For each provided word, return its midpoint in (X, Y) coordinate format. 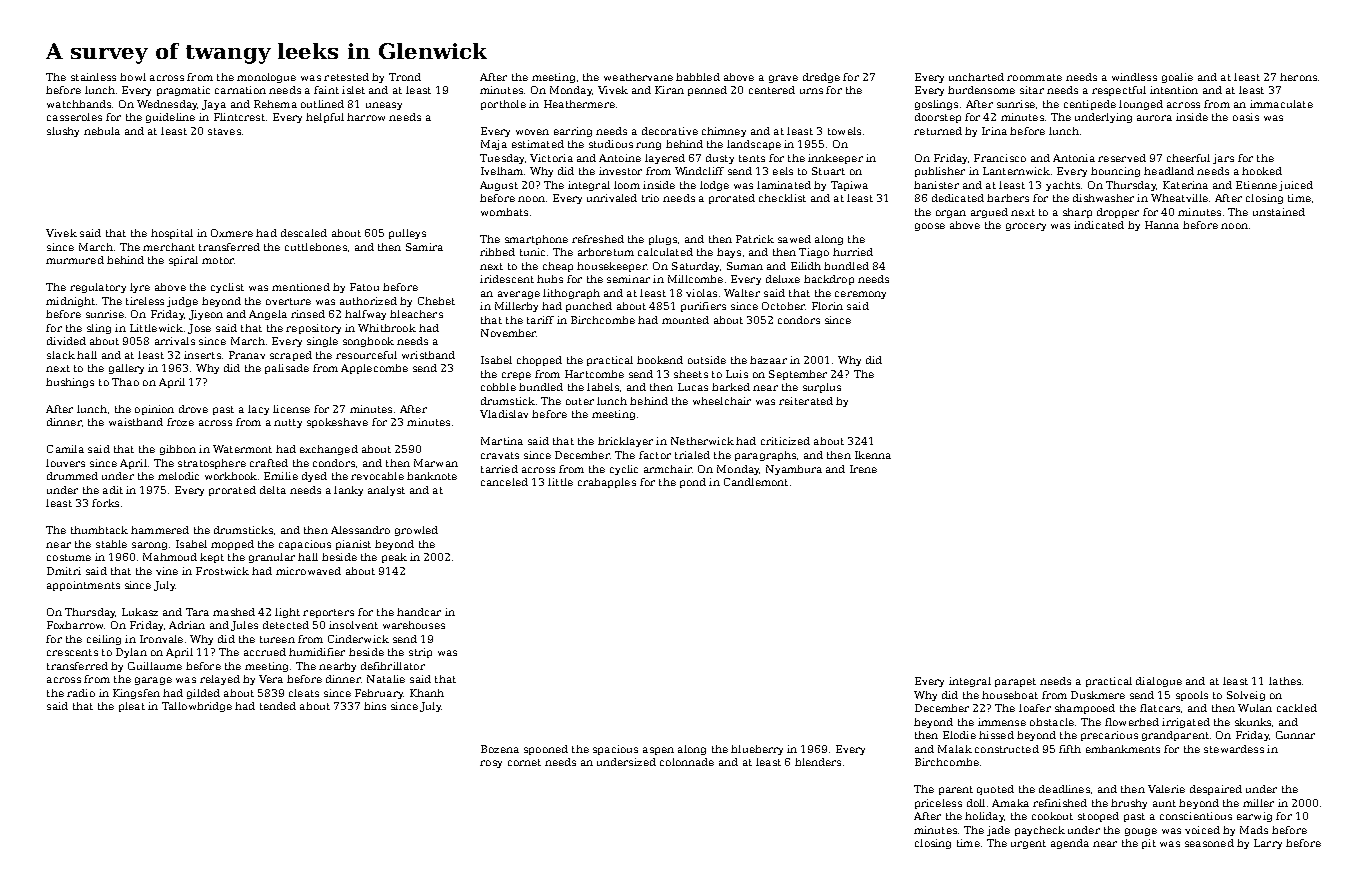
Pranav (247, 355)
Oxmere (232, 233)
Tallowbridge (197, 707)
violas (701, 293)
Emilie (281, 476)
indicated (1099, 225)
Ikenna (873, 455)
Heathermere (579, 104)
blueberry (757, 750)
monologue (266, 78)
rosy (491, 764)
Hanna (1162, 225)
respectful (1119, 91)
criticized (785, 441)
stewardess (1234, 749)
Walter (742, 293)
